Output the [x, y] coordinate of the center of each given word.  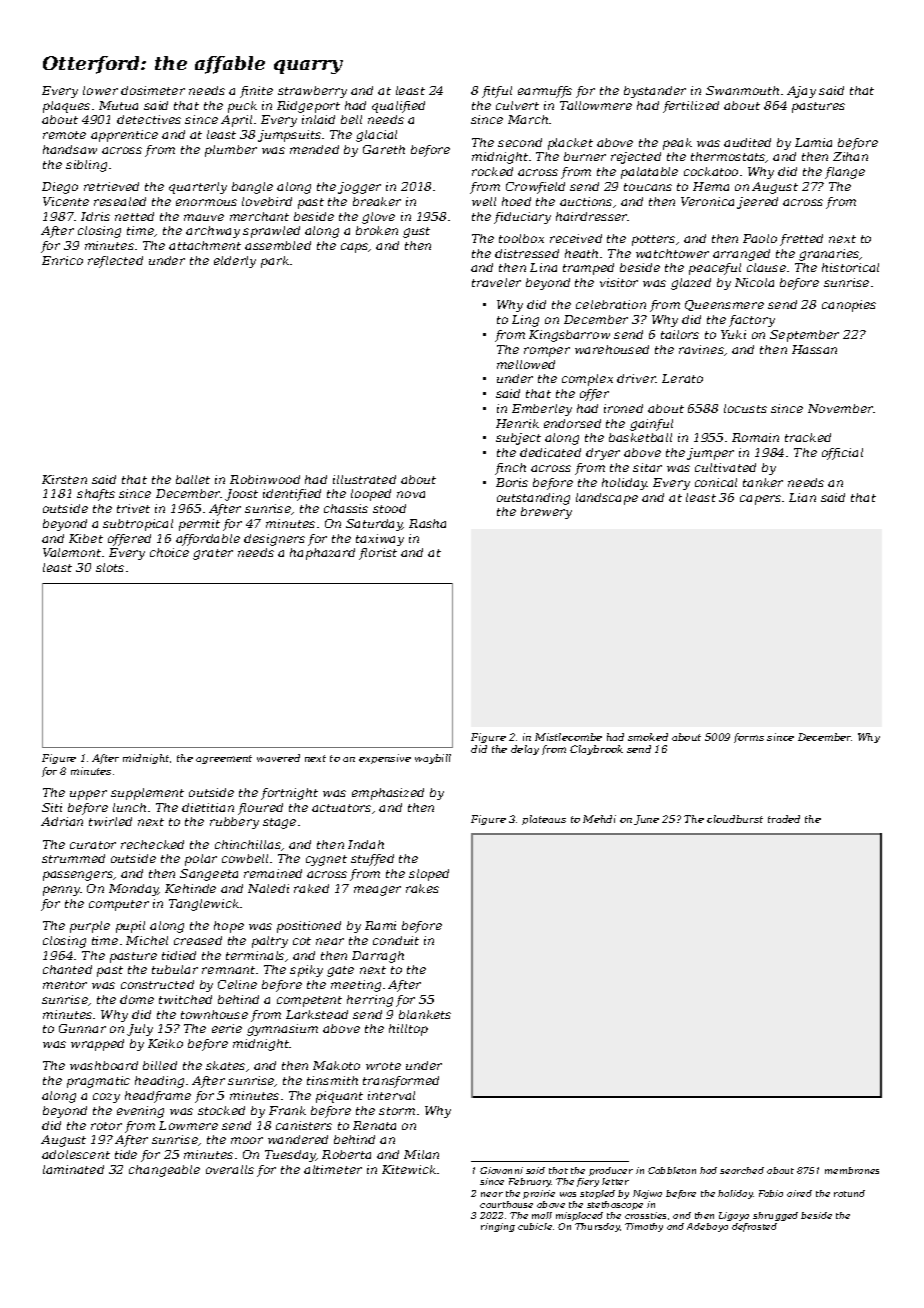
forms [749, 738]
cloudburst [735, 819]
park [275, 262]
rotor [106, 1126]
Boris [512, 482]
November [841, 408]
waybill [433, 759]
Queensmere [724, 305]
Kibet [86, 538]
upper [88, 795]
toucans [648, 187]
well [484, 201]
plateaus [544, 820]
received [576, 238]
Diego [60, 188]
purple [90, 927]
